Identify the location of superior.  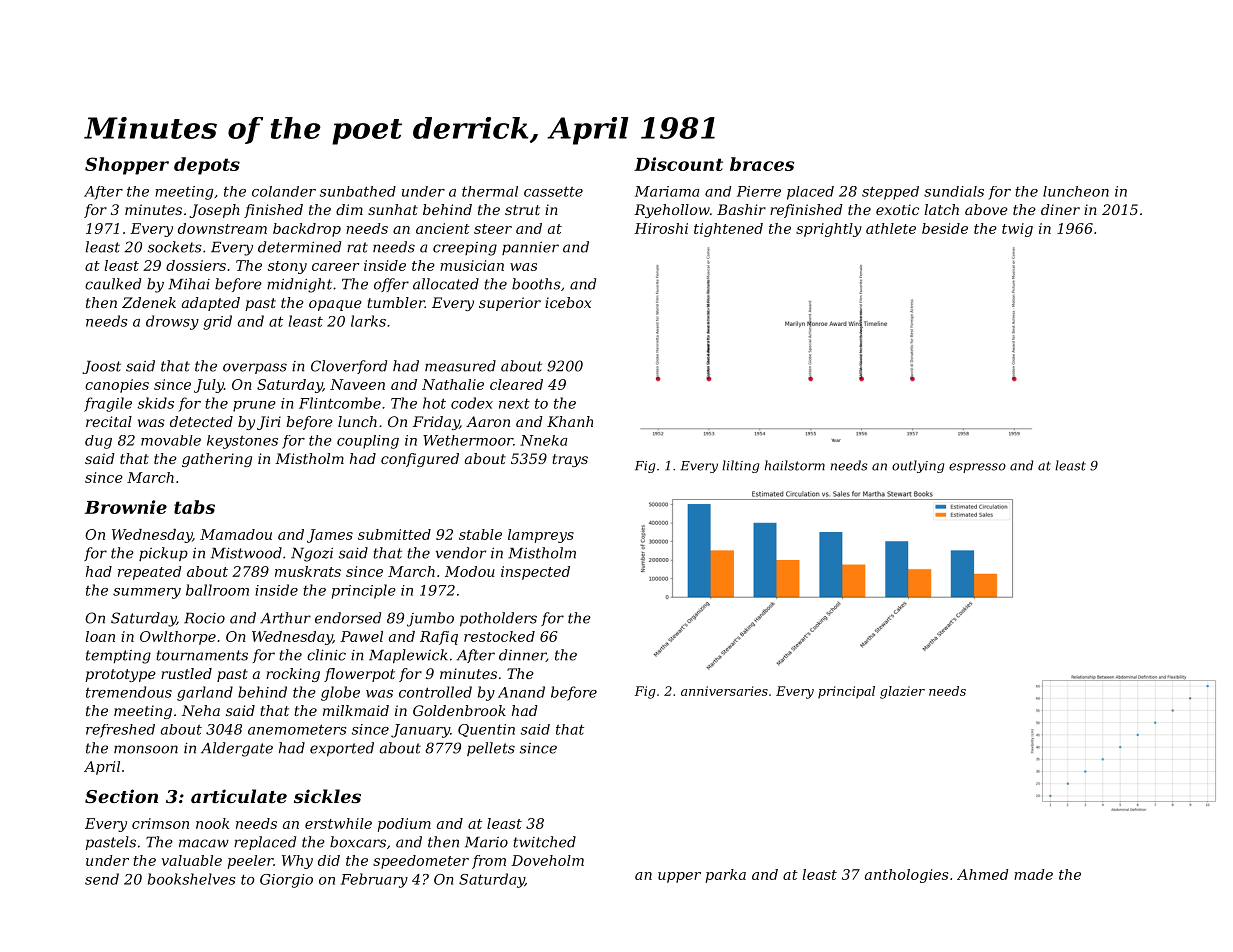
(510, 304).
